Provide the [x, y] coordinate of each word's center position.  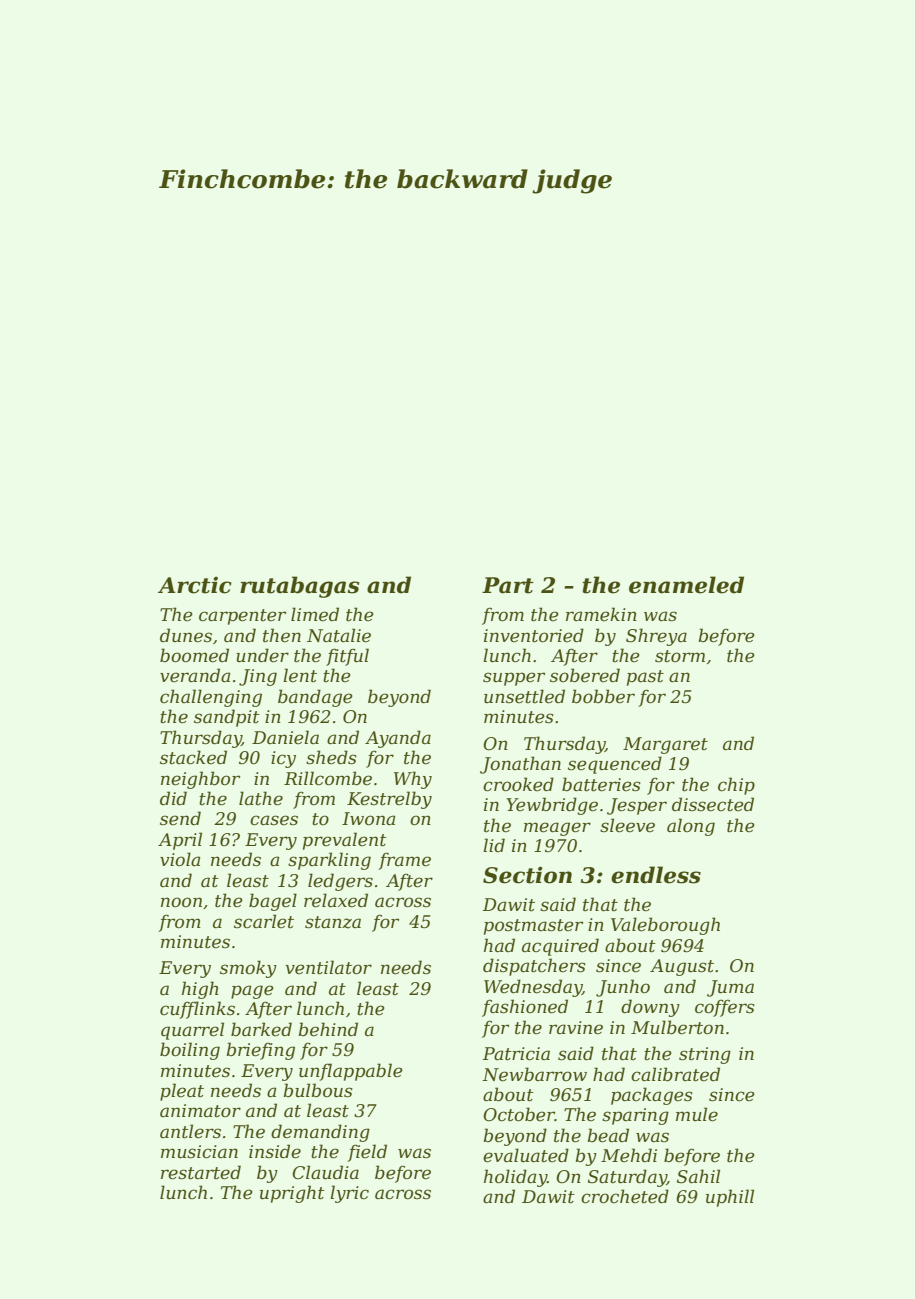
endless [656, 875]
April [180, 841]
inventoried [534, 635]
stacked [193, 757]
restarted [201, 1172]
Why [413, 780]
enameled [686, 585]
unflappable [351, 1072]
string [705, 1055]
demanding [320, 1133]
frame [404, 861]
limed [315, 614]
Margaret [665, 745]
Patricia [516, 1054]
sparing [635, 1116]
